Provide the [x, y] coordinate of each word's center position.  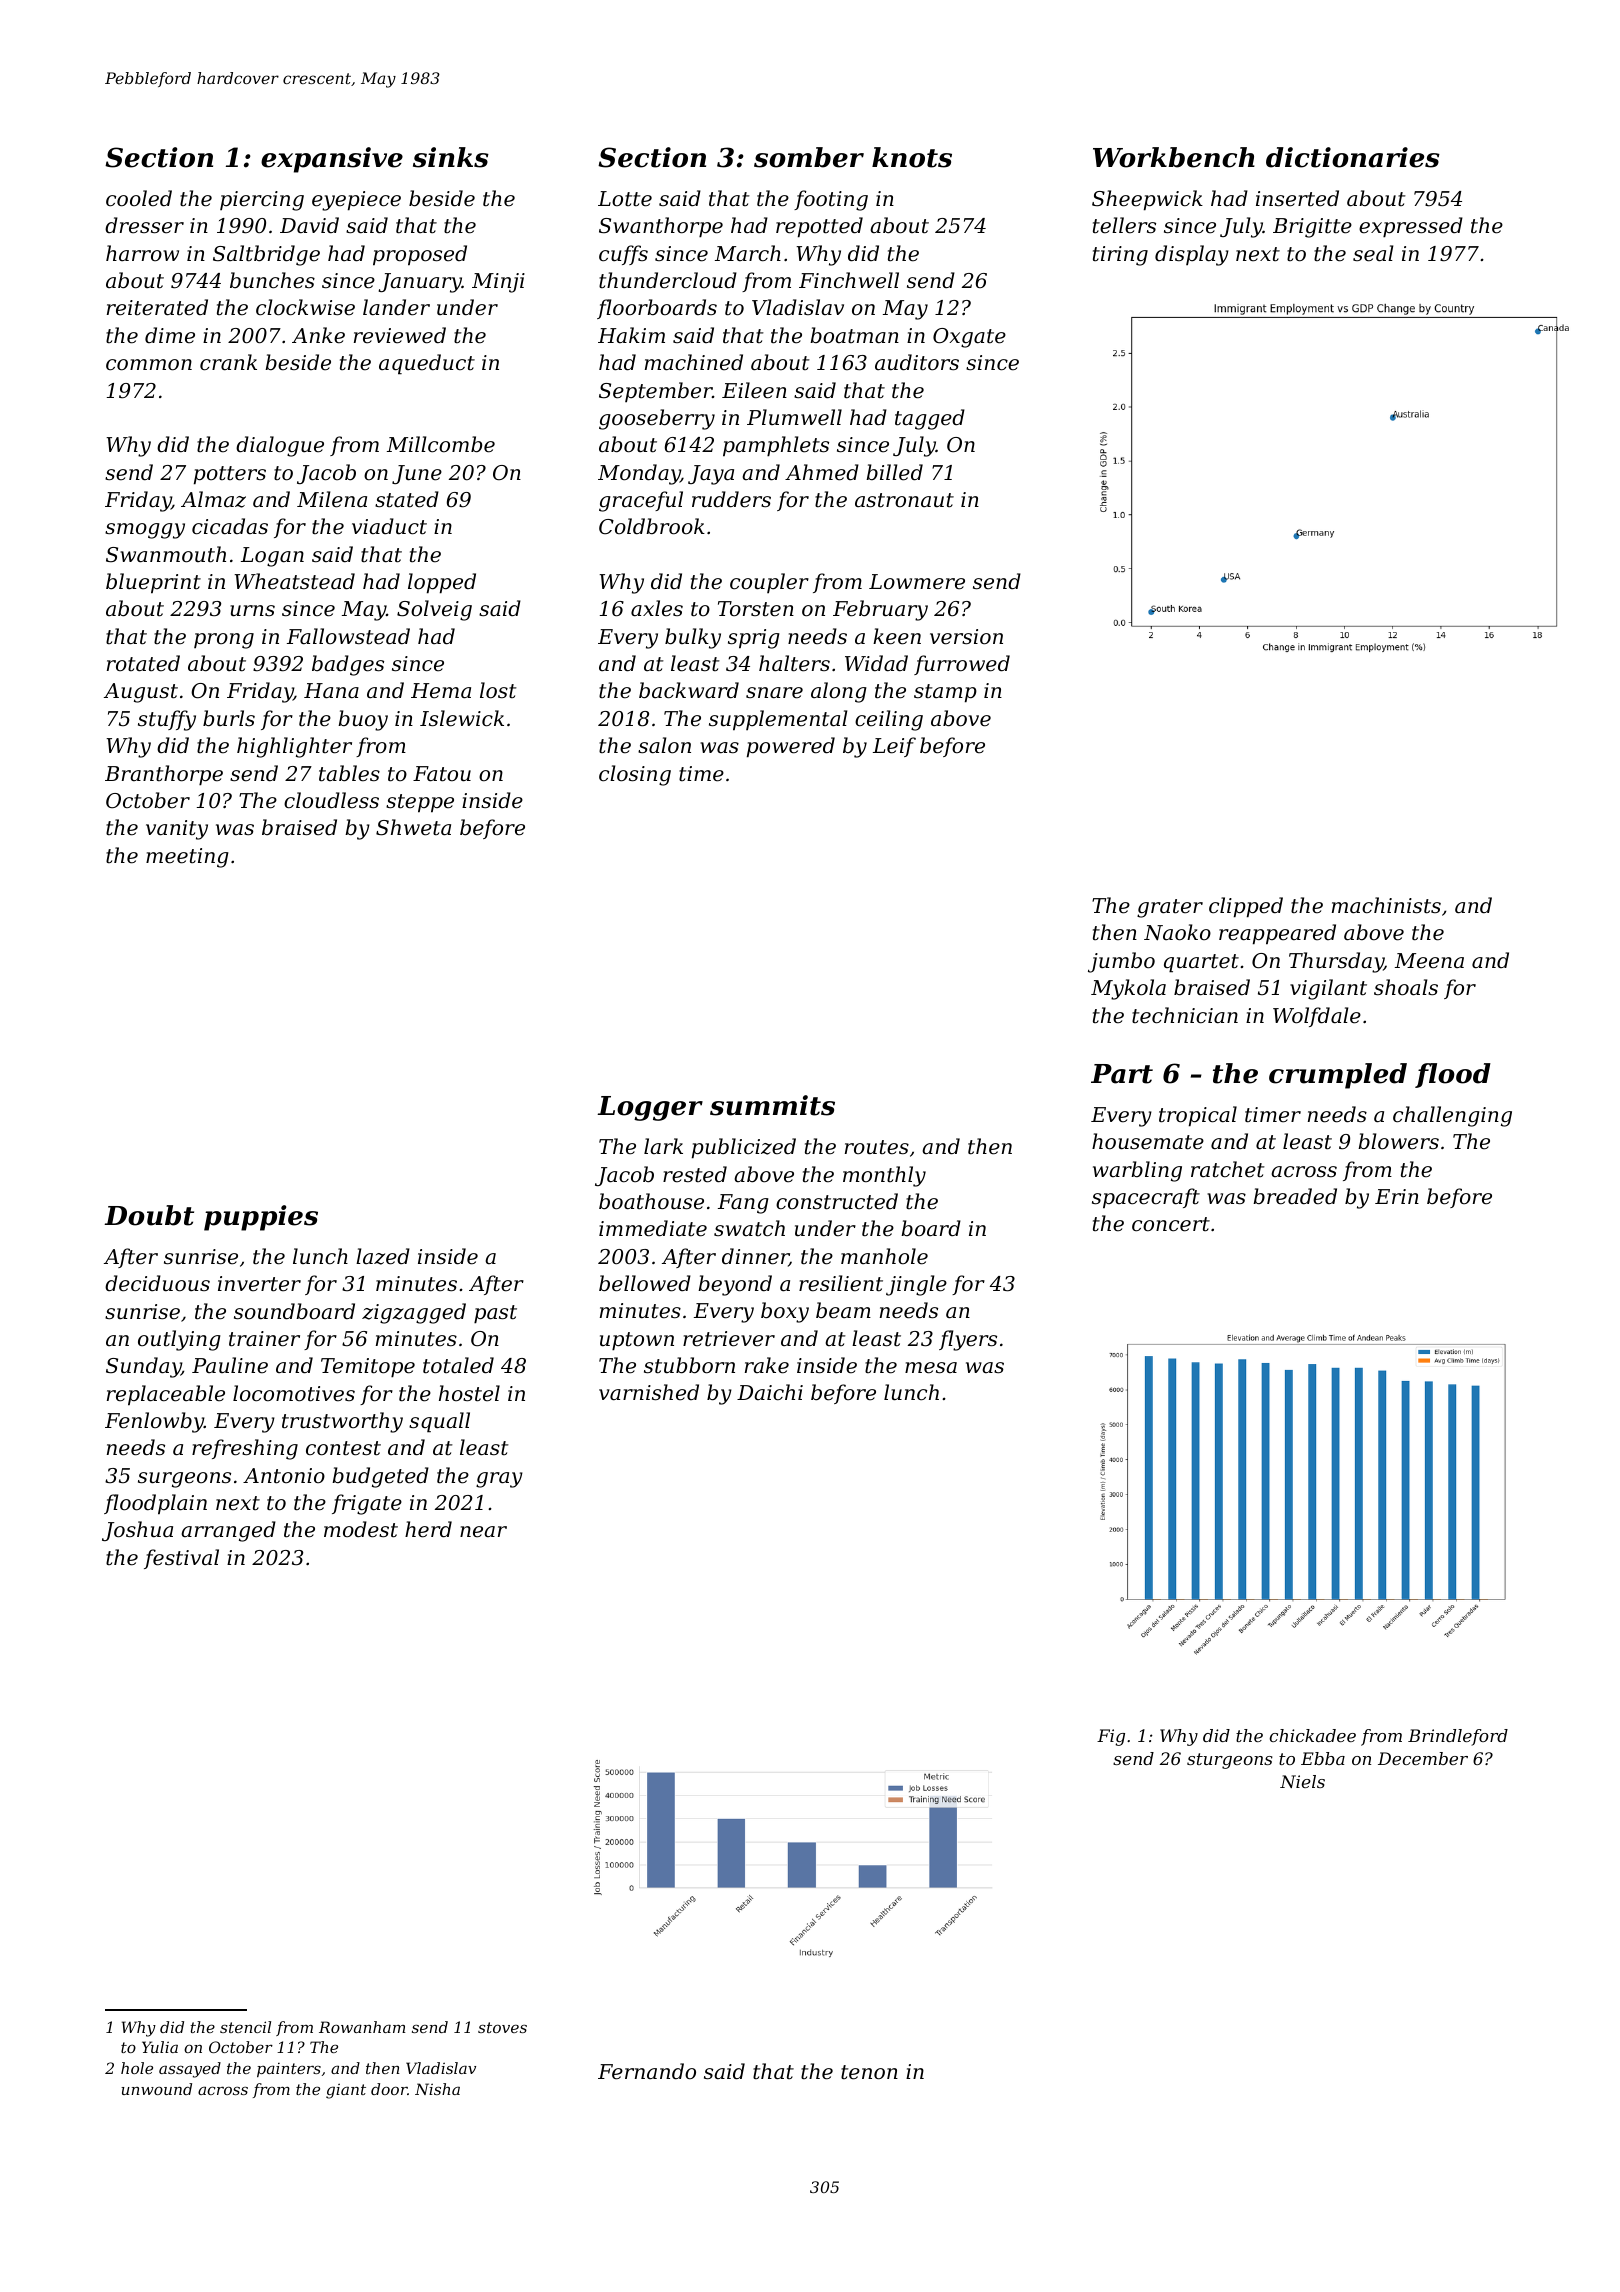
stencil [245, 2027]
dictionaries [1353, 157]
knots [912, 157]
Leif [894, 747]
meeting [187, 858]
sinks [451, 157]
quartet [1201, 963]
